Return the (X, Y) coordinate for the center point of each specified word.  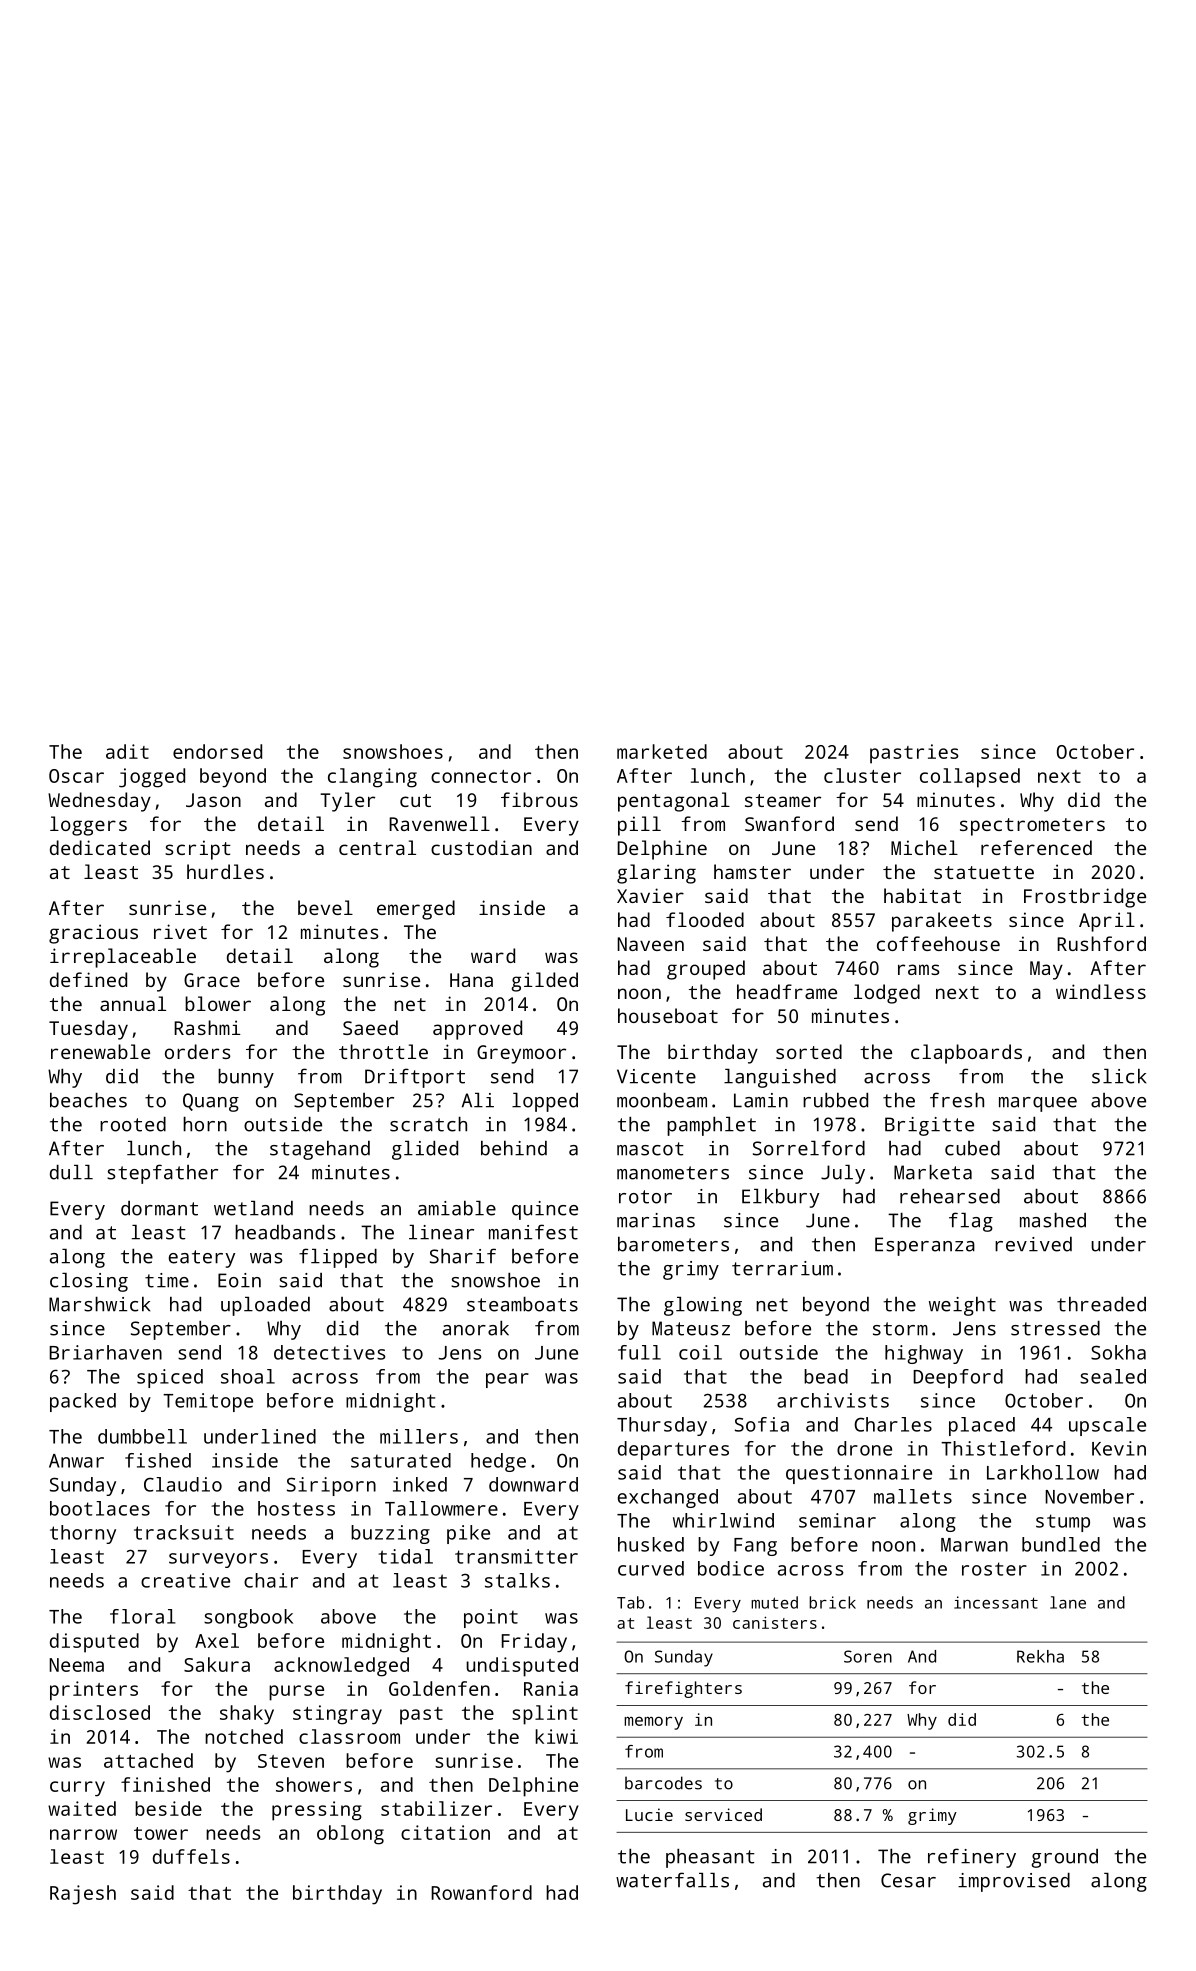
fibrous (539, 799)
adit (127, 751)
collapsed (970, 778)
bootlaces (100, 1508)
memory (653, 1723)
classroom (349, 1736)
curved (651, 1568)
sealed (1113, 1376)
